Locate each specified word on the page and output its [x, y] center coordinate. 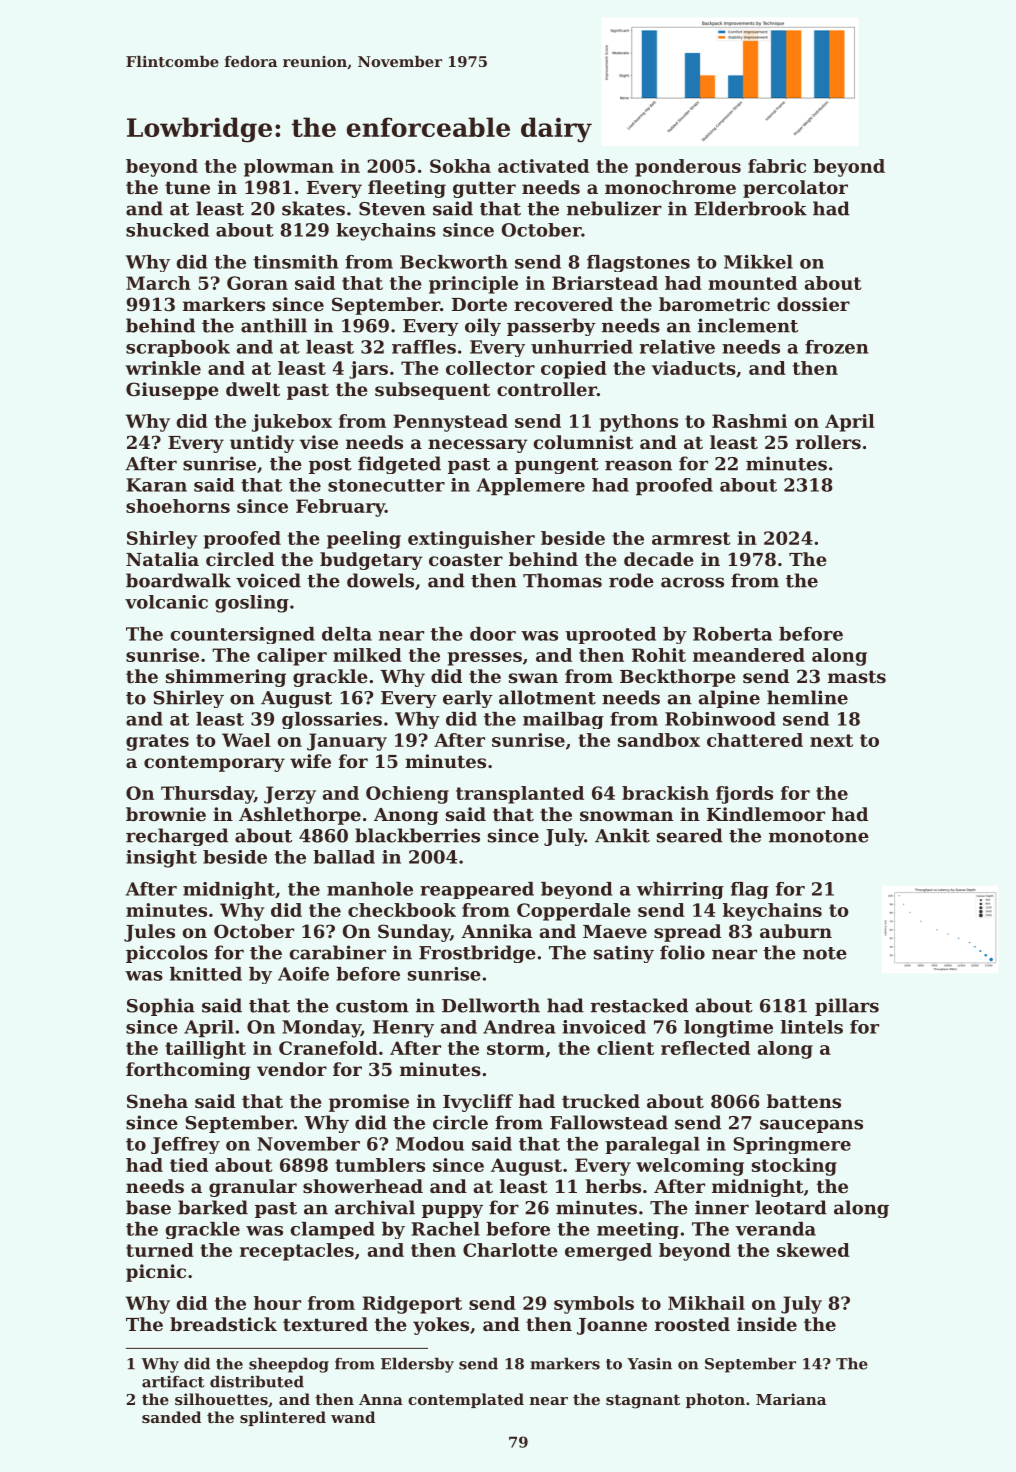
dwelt [253, 389]
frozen [836, 347]
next [831, 740]
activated [543, 166]
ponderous [688, 168]
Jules [149, 933]
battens [804, 1101]
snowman [626, 816]
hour [277, 1303]
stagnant [643, 1401]
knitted [206, 974]
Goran [257, 283]
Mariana [791, 1399]
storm [516, 1048]
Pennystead [450, 423]
